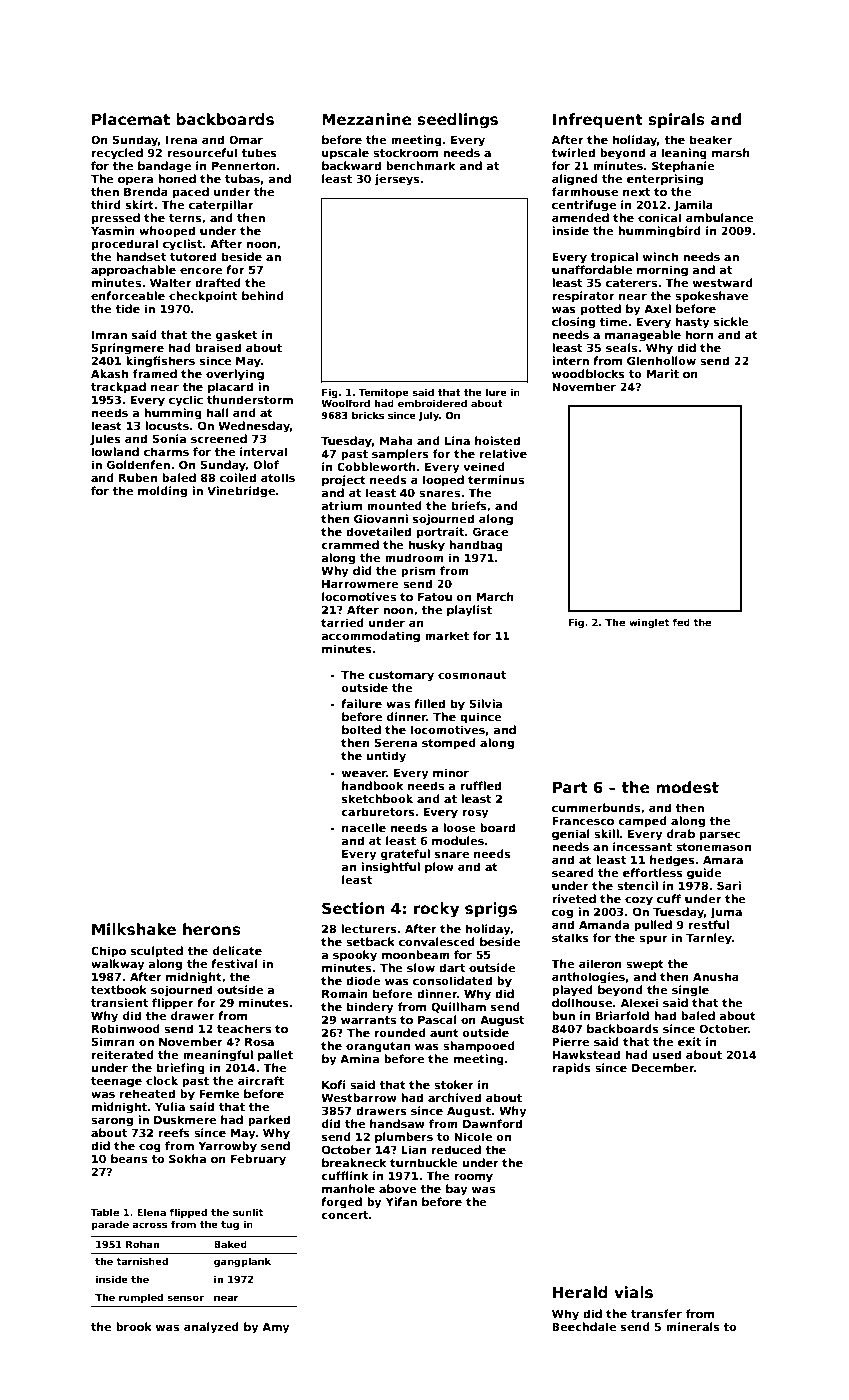 The height and width of the screenshot is (1400, 849). Describe the element at coordinates (689, 1041) in the screenshot. I see `exit` at that location.
